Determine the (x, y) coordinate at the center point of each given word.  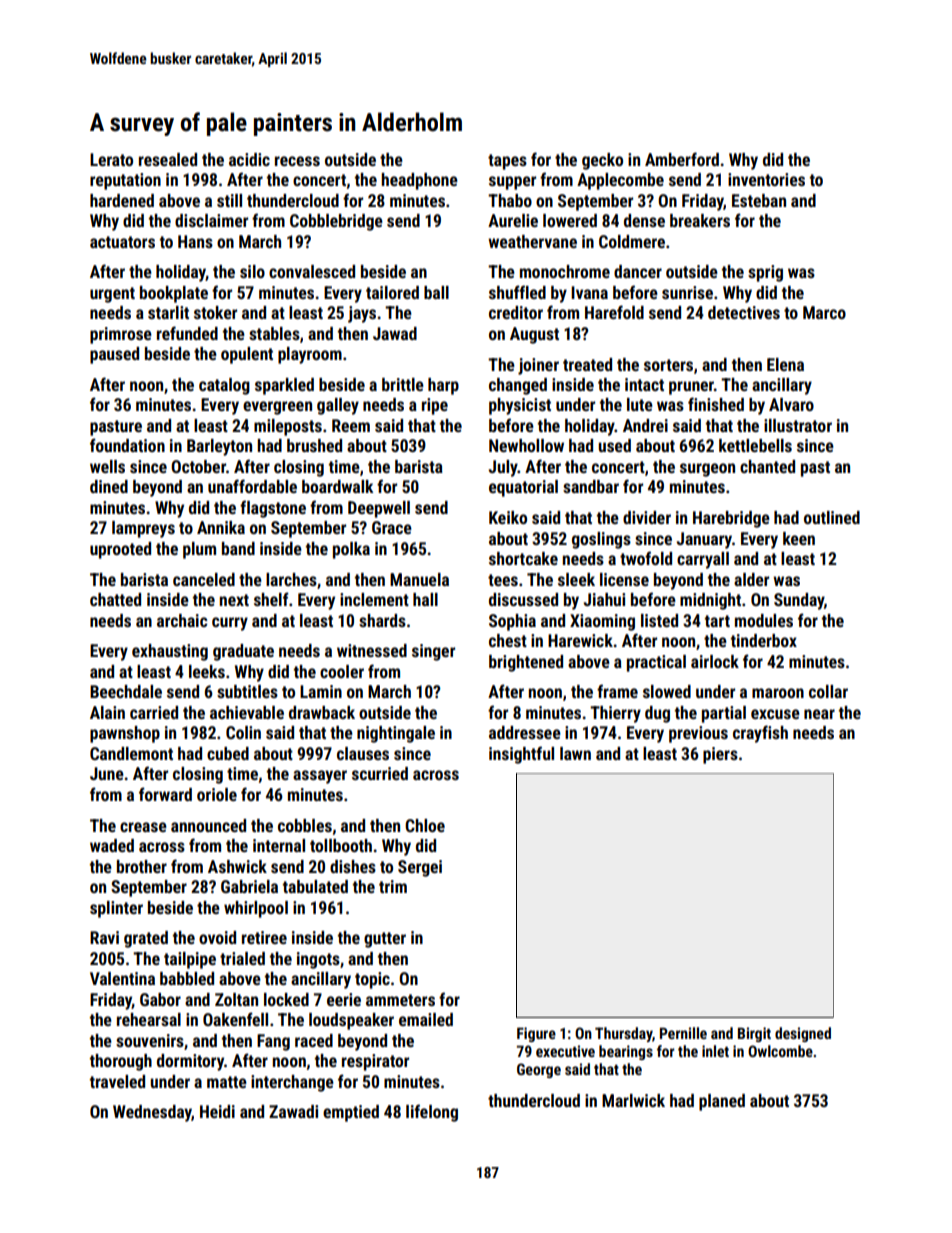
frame (617, 691)
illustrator (798, 425)
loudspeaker (351, 1021)
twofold (646, 558)
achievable (247, 712)
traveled (117, 1081)
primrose (121, 335)
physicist (520, 406)
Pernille (683, 1033)
